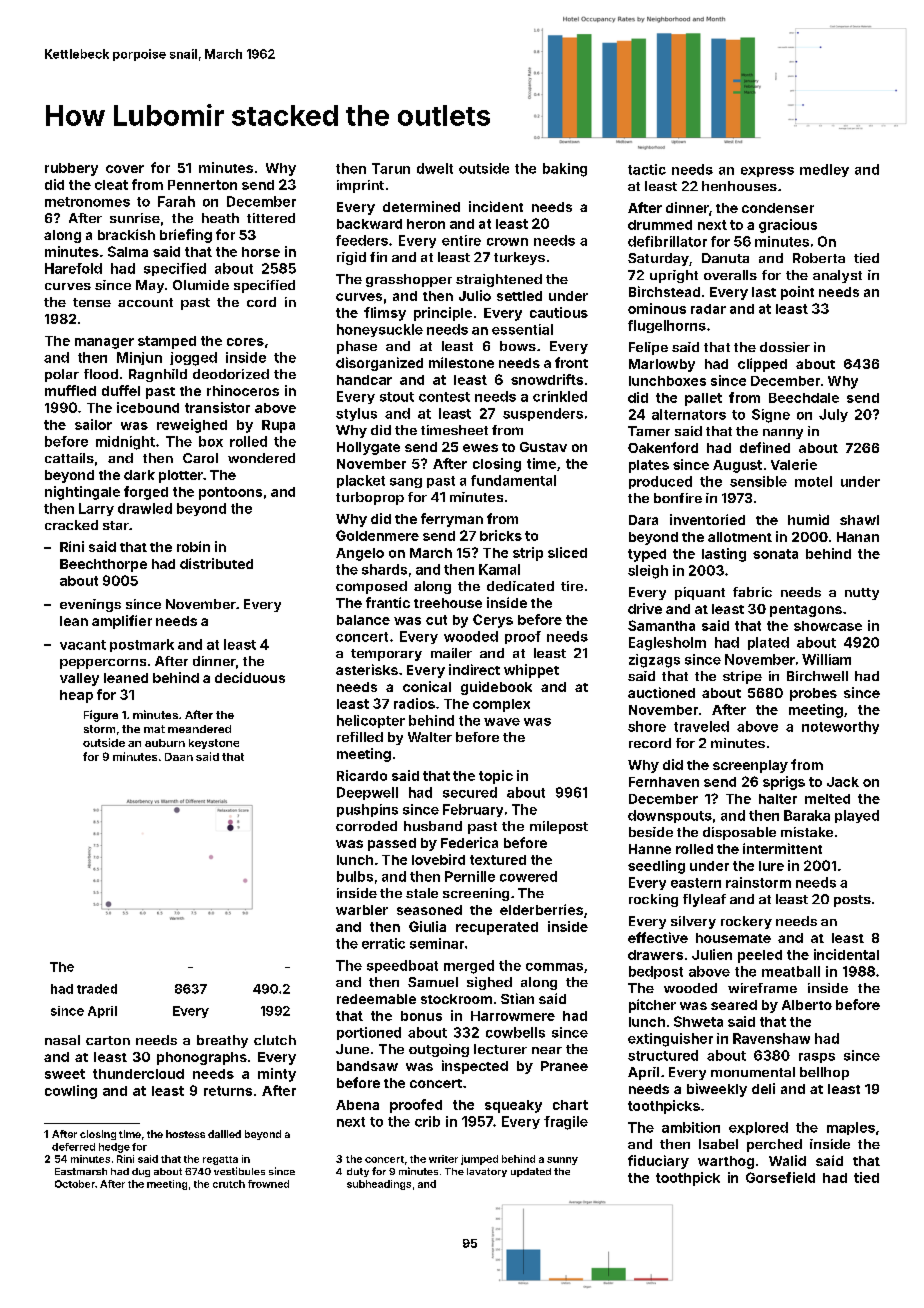  What do you see at coordinates (502, 722) in the image?
I see `wave` at bounding box center [502, 722].
